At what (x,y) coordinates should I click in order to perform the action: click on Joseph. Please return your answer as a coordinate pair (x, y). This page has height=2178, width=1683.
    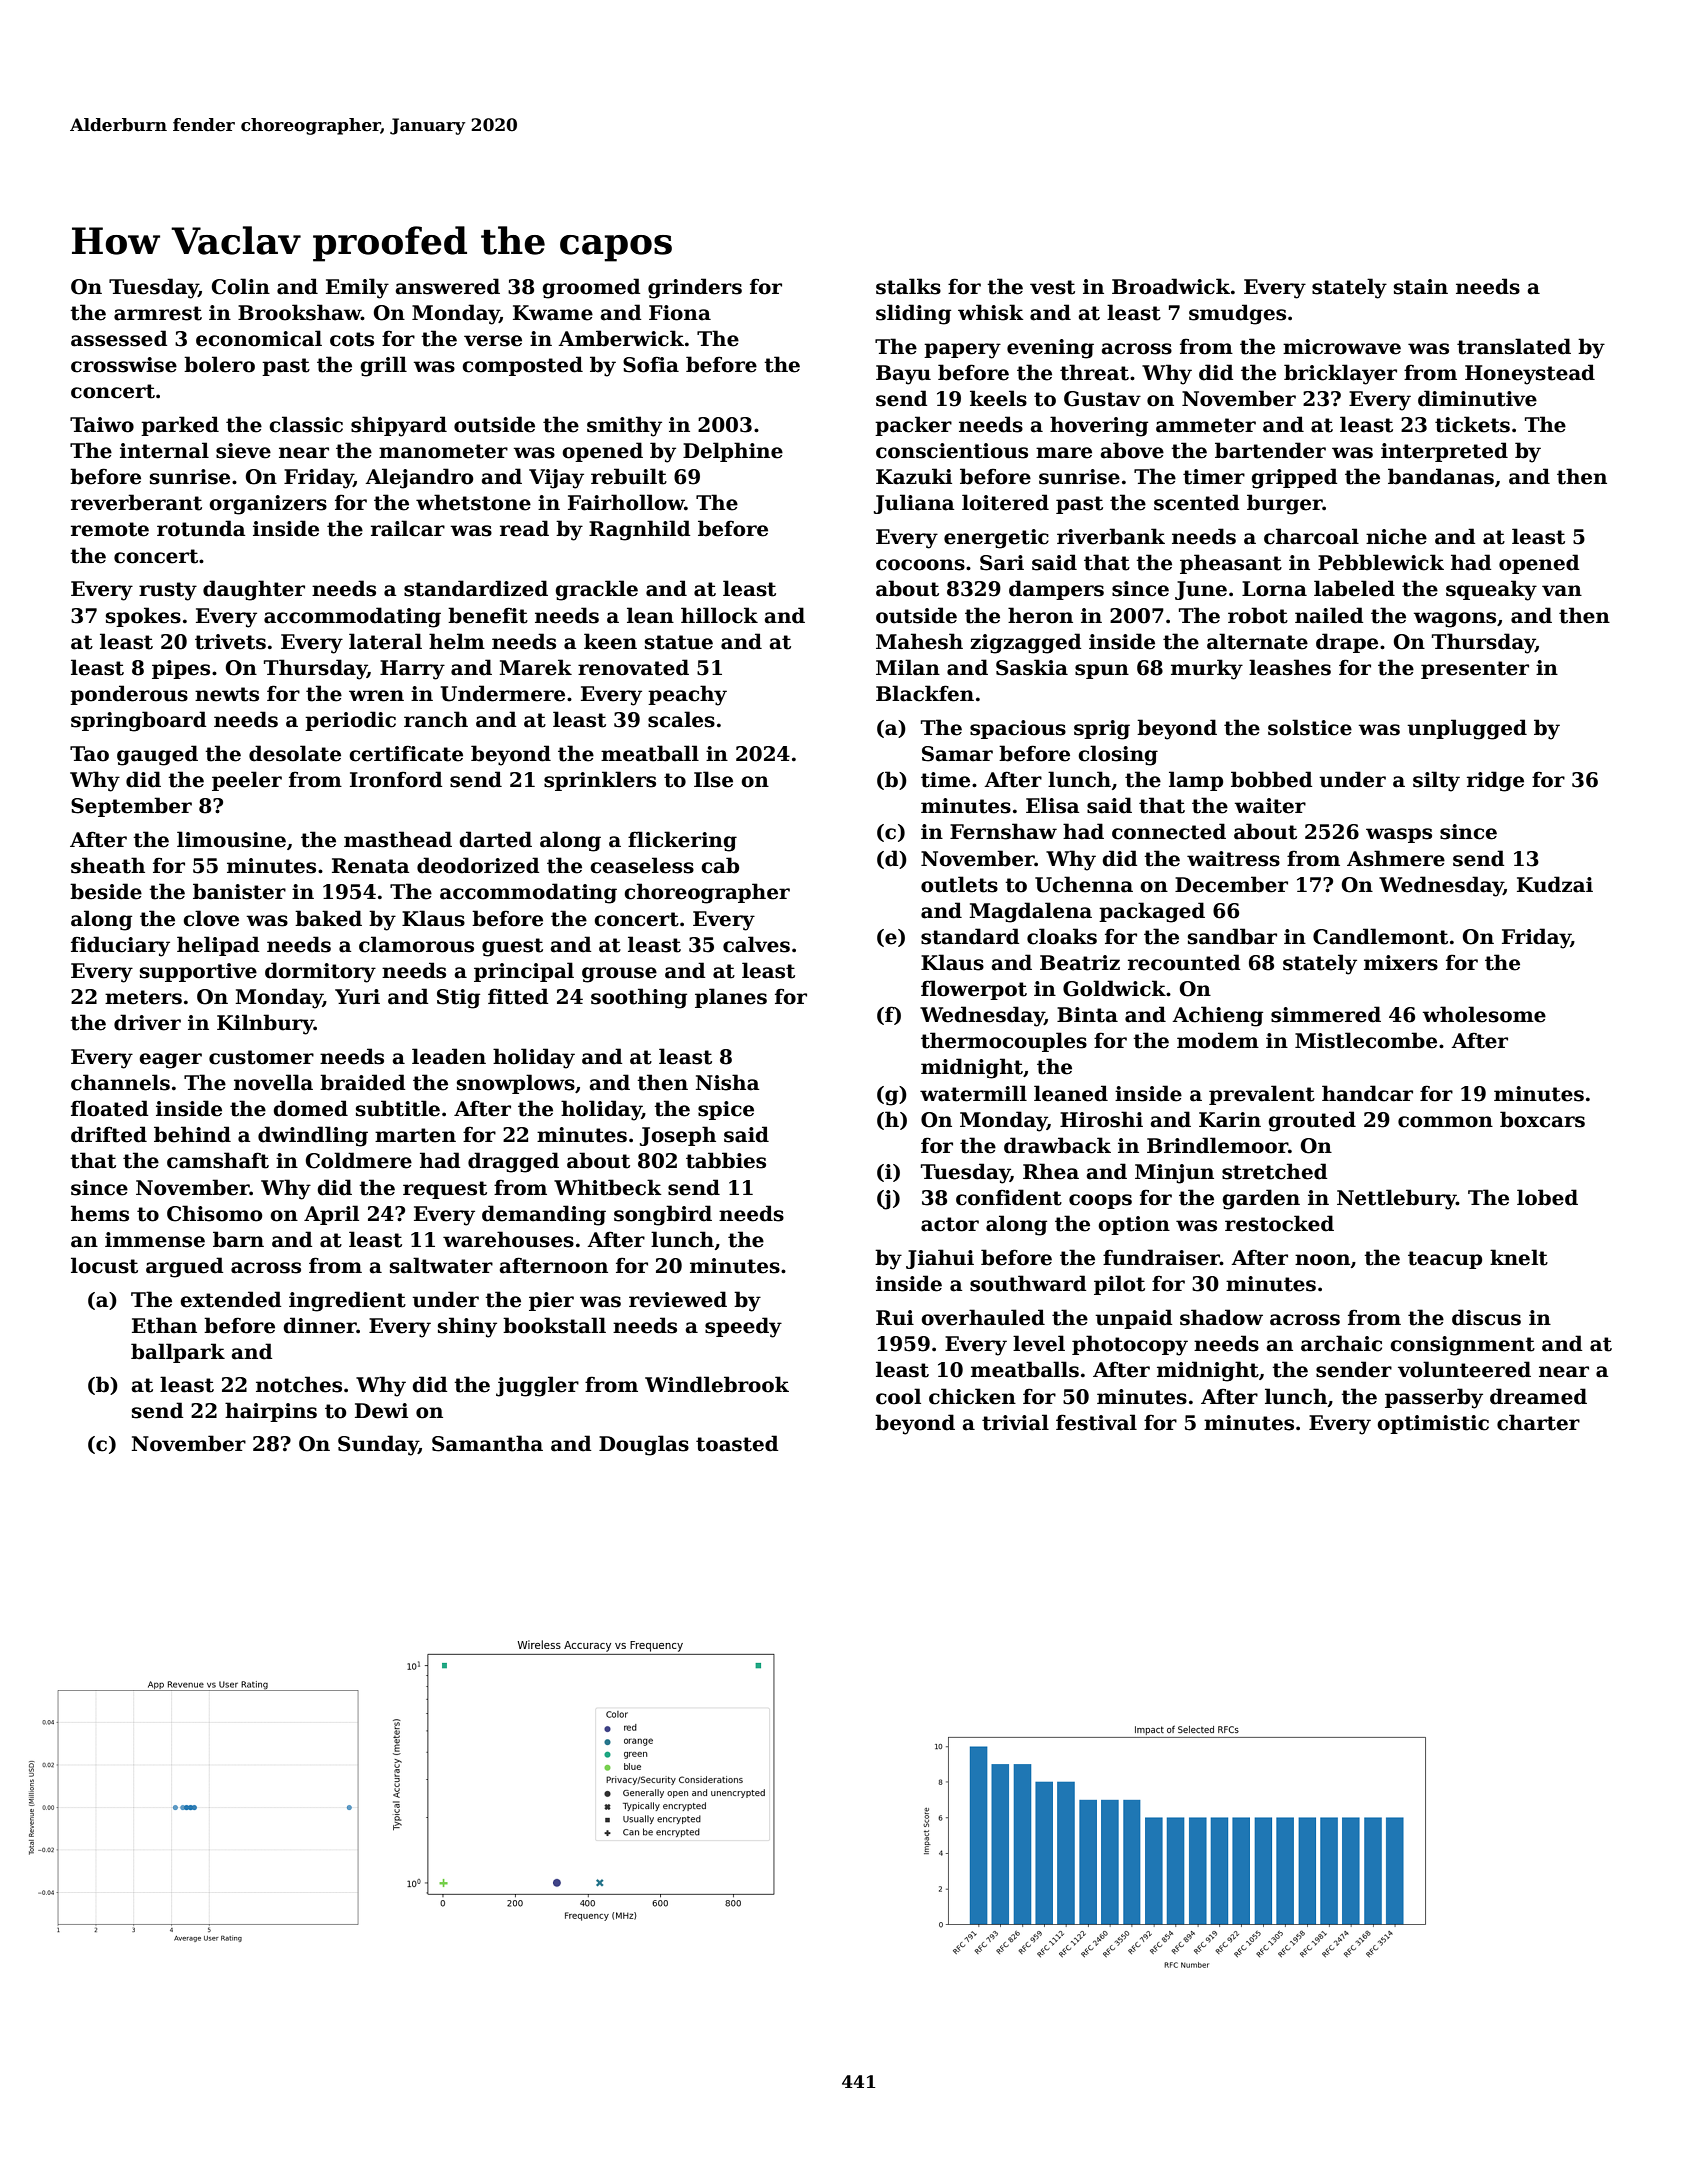
    Looking at the image, I should click on (678, 1136).
